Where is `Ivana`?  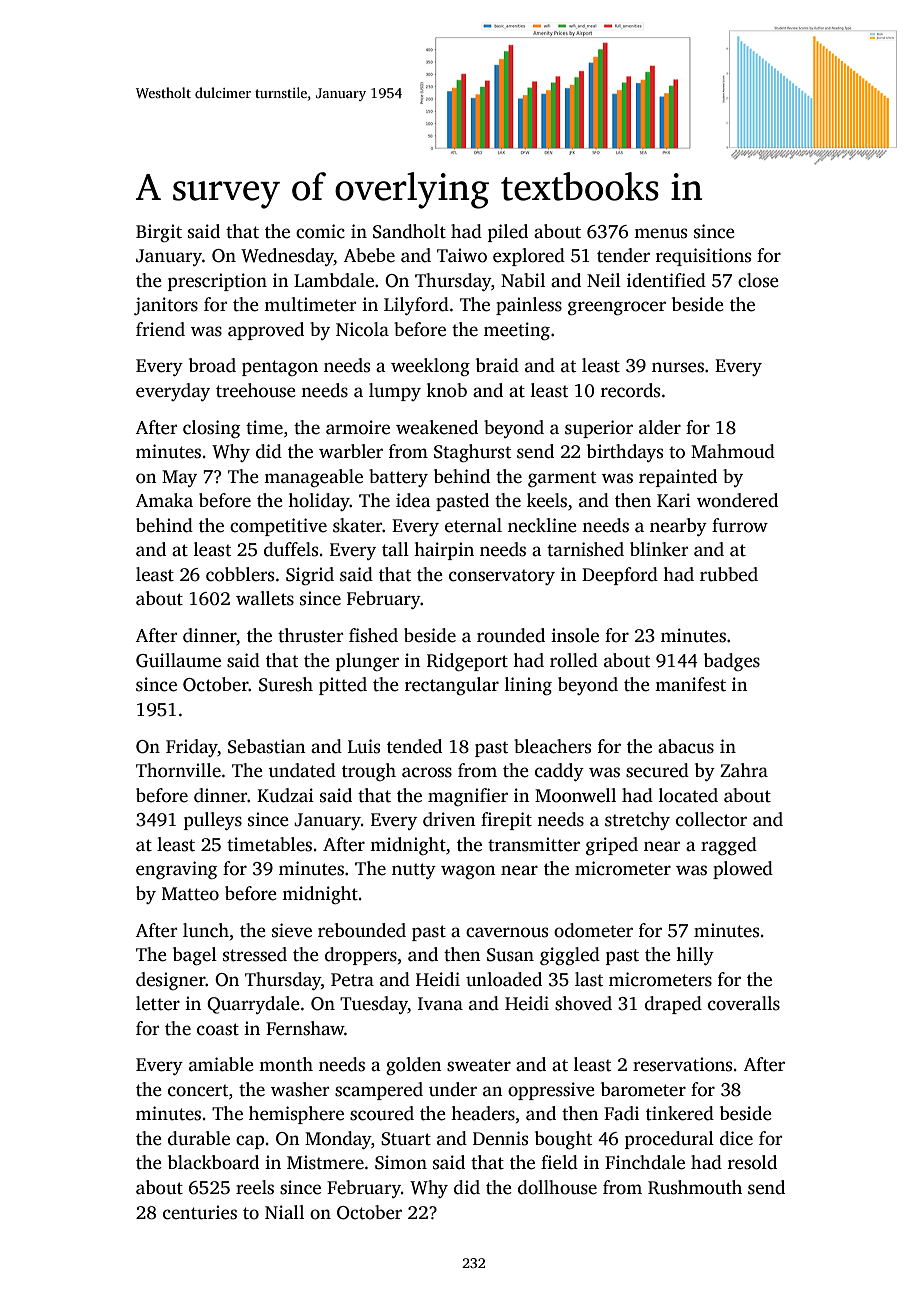
Ivana is located at coordinates (440, 1004).
